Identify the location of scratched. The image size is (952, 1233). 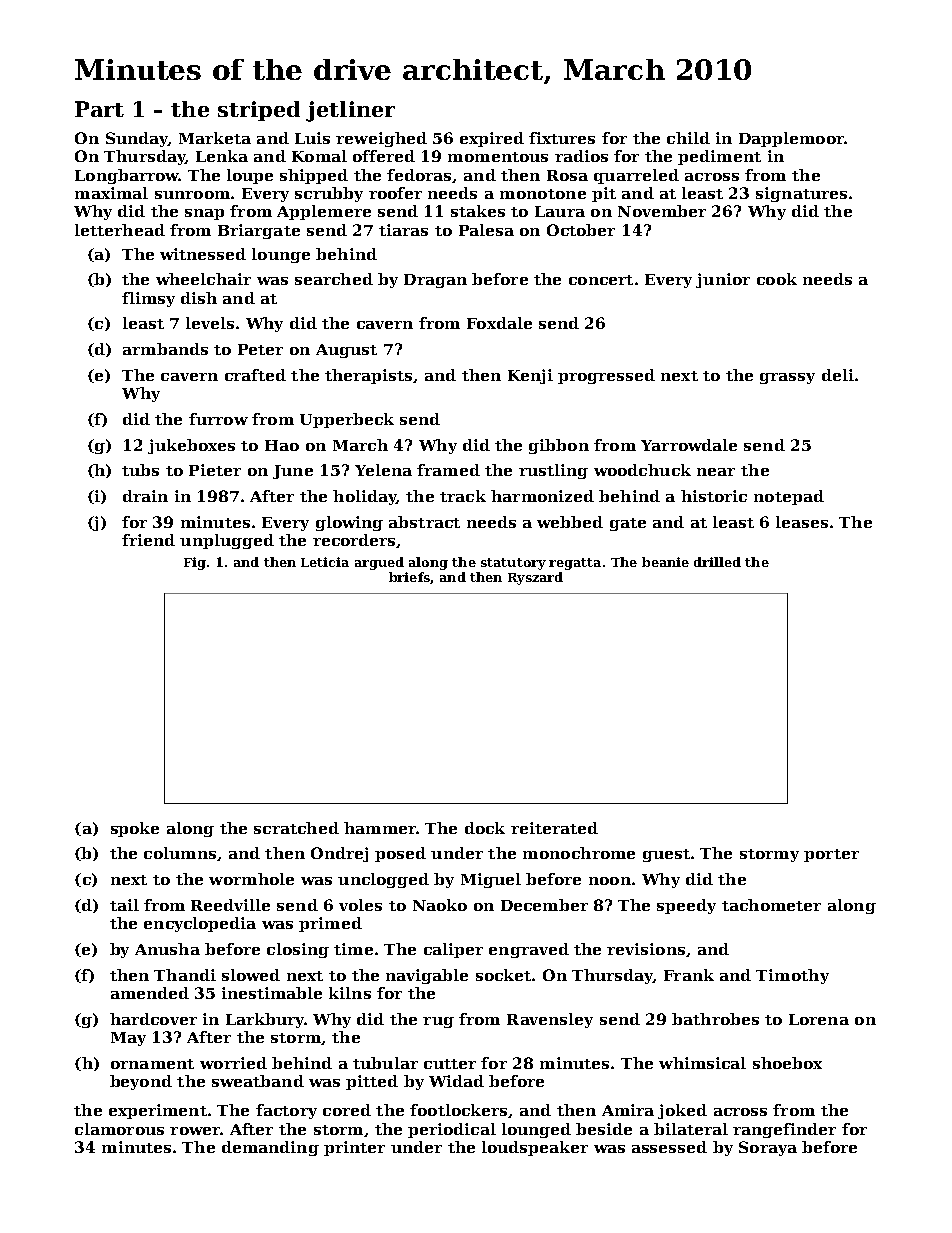
(296, 828).
